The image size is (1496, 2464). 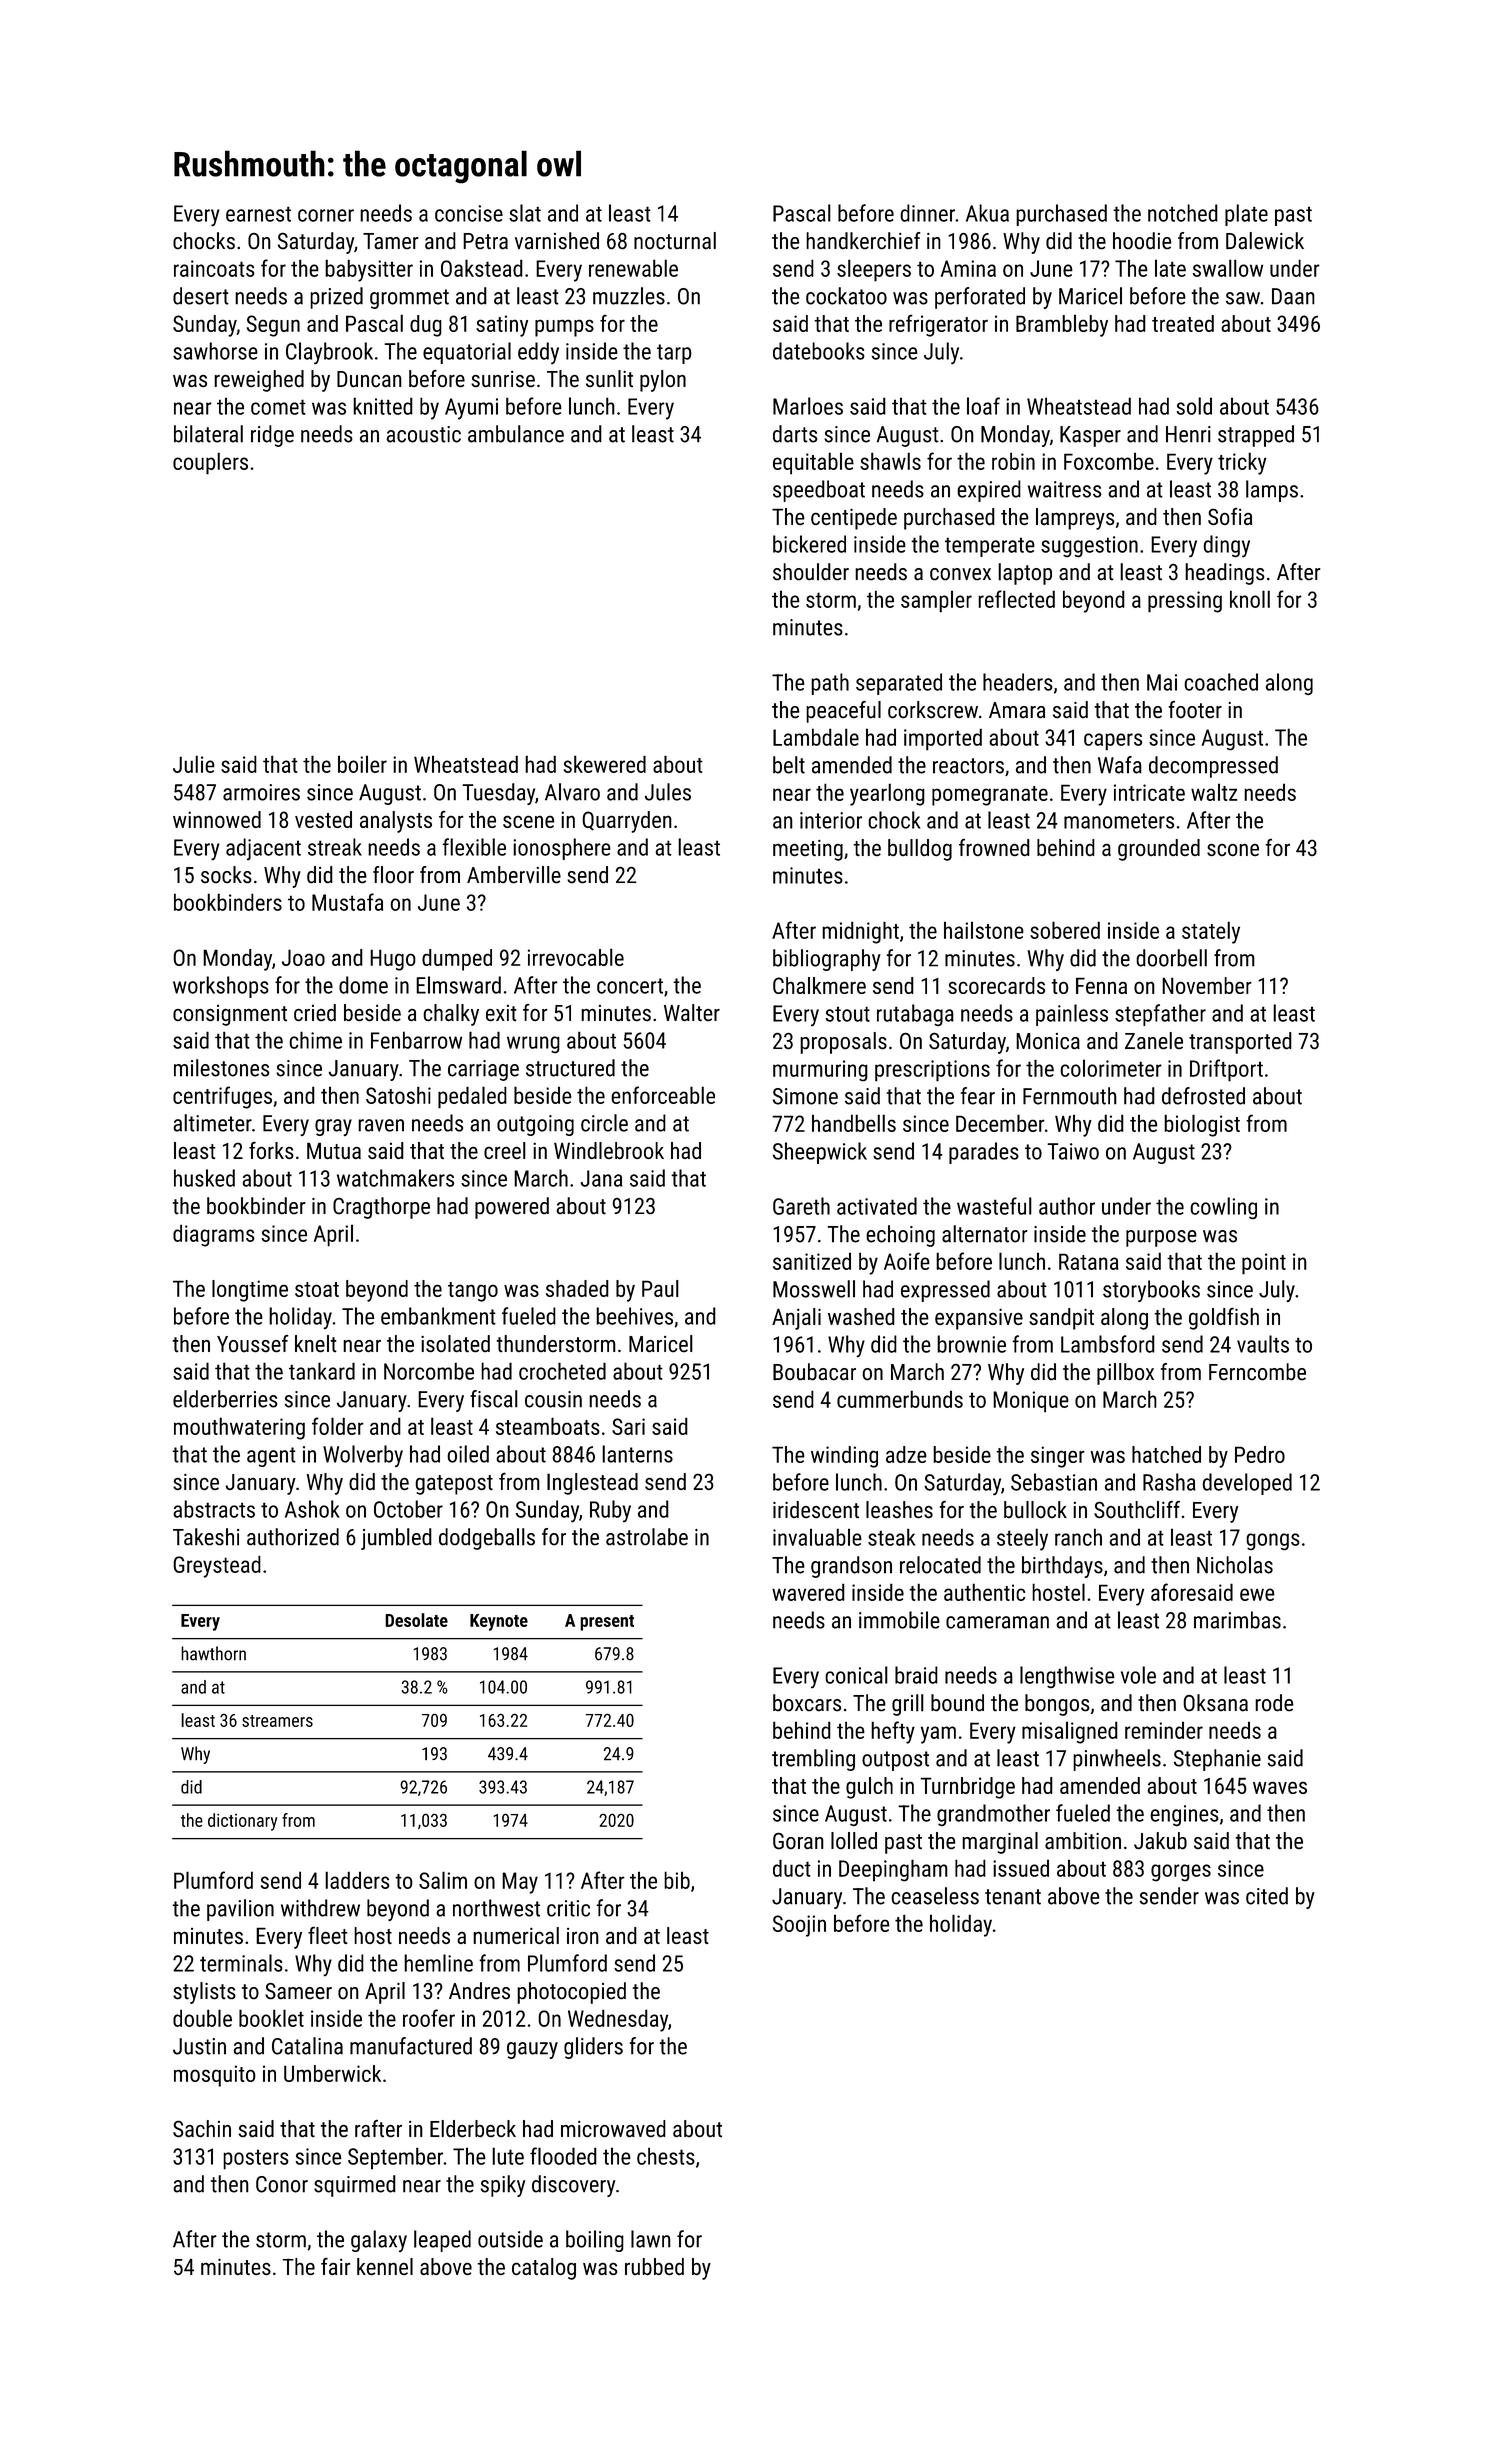 I want to click on corner, so click(x=326, y=215).
